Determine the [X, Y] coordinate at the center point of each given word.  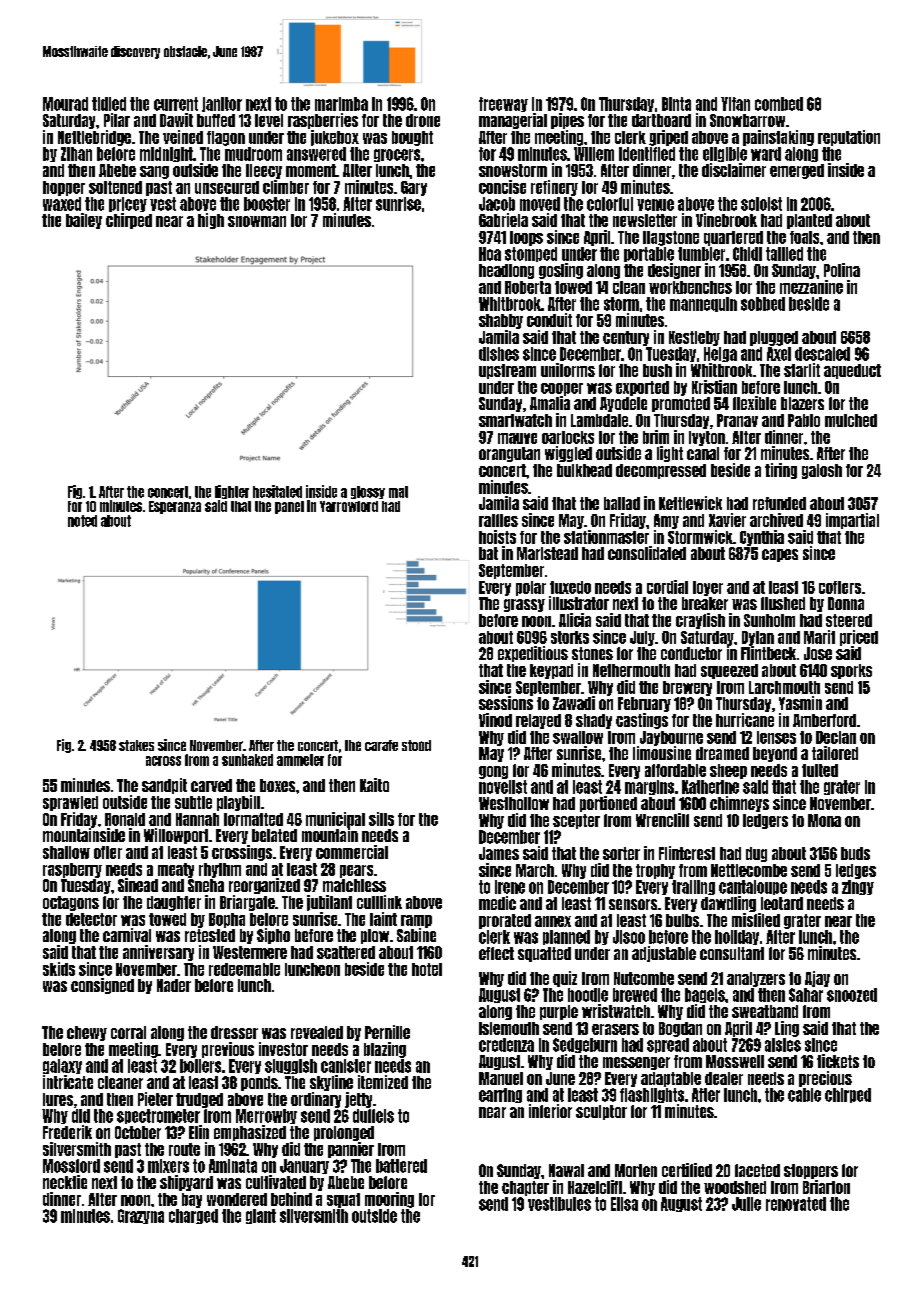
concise [502, 187]
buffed [216, 120]
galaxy [62, 1066]
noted [82, 521]
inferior [550, 1111]
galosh [822, 471]
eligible [725, 154]
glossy [368, 492]
